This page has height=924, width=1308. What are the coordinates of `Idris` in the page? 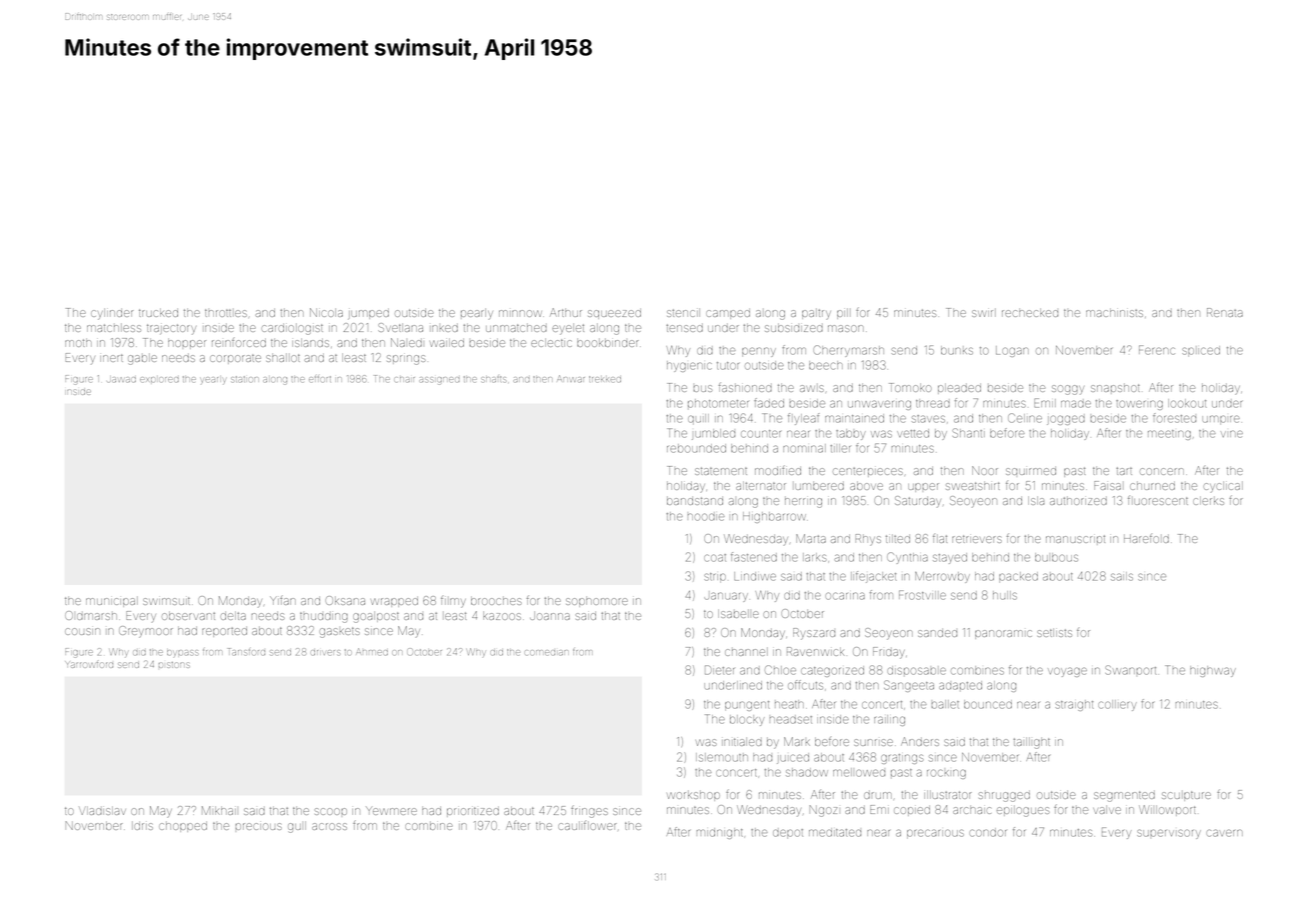 It's located at (142, 826).
